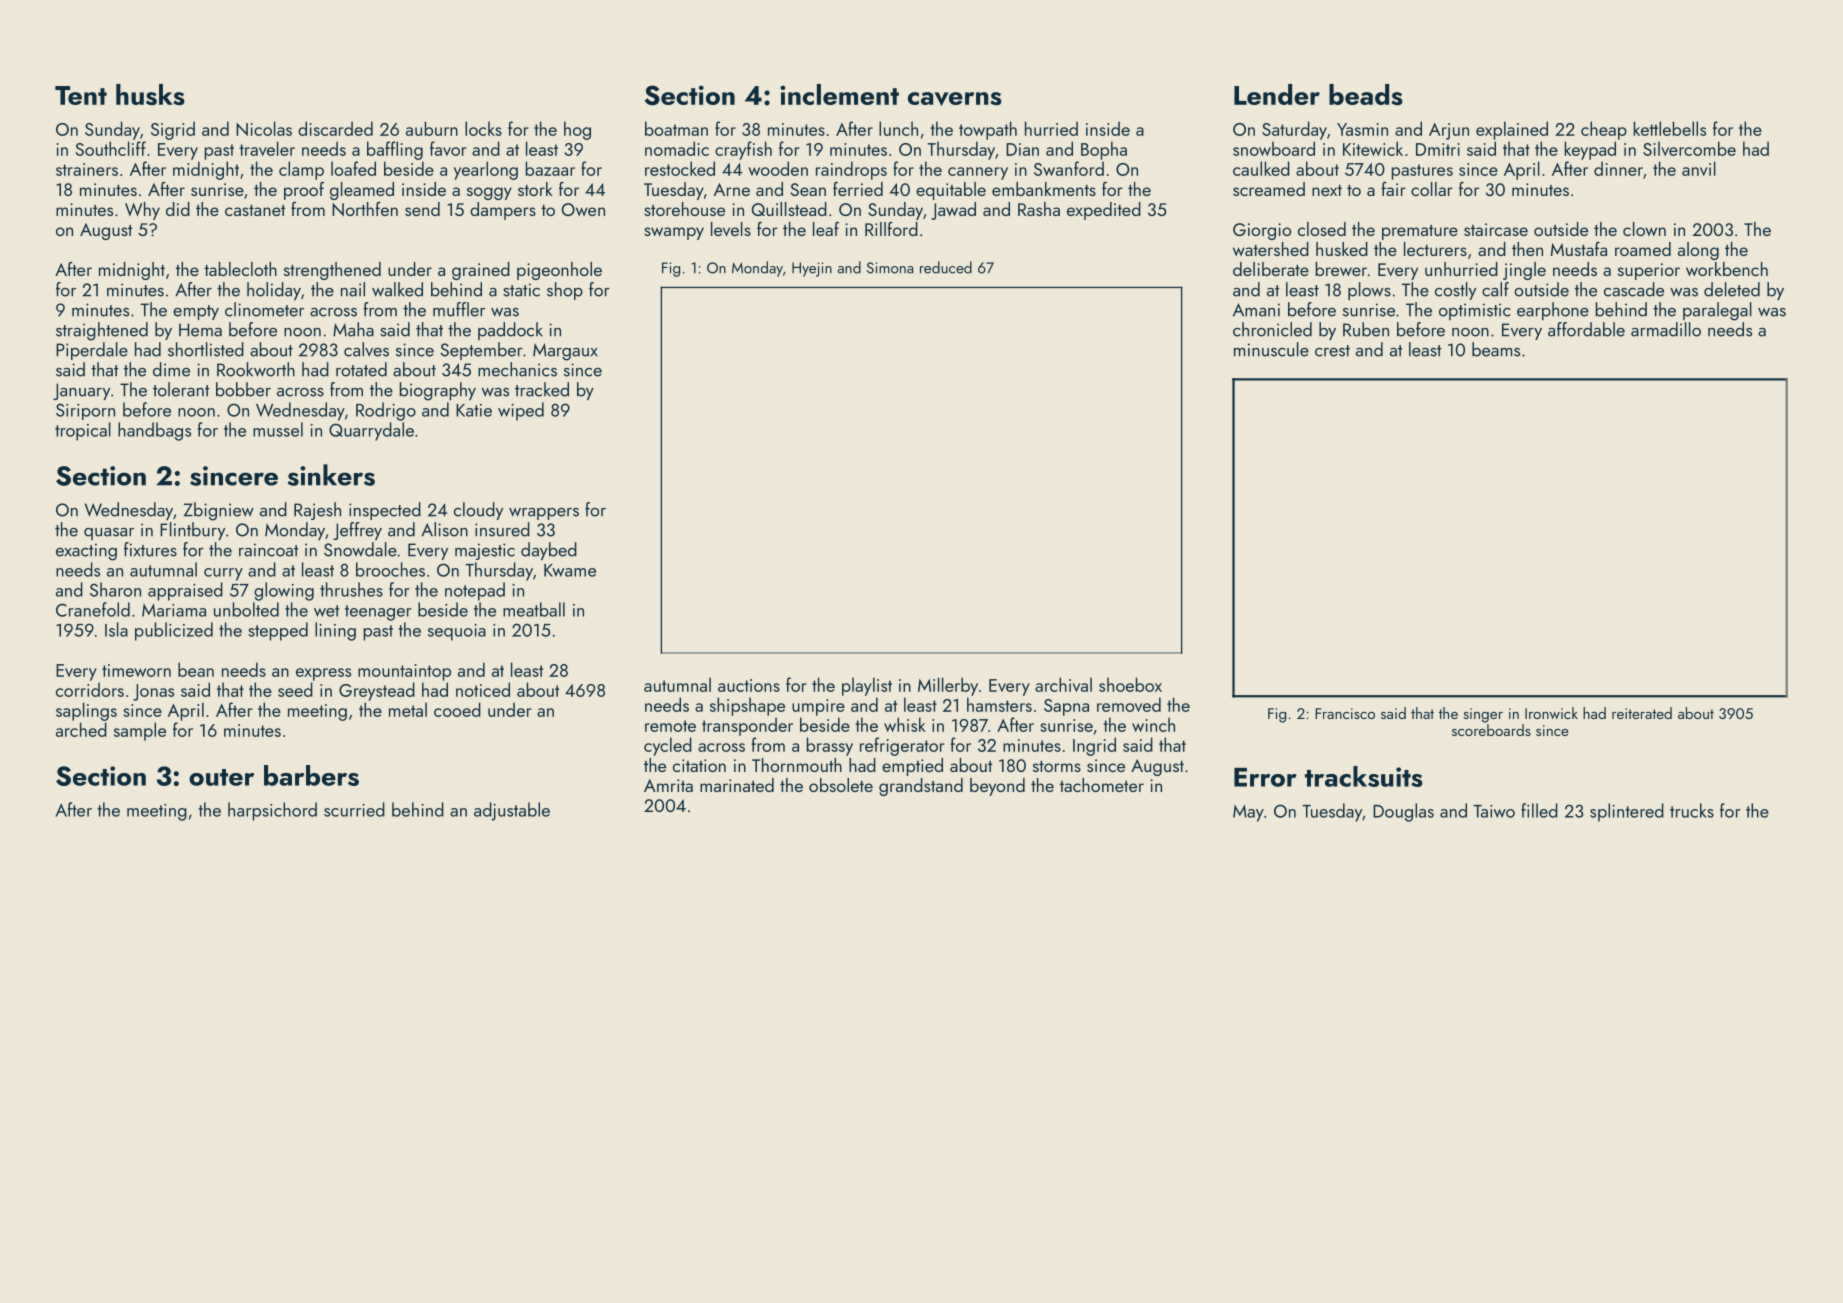  Describe the element at coordinates (81, 391) in the screenshot. I see `January` at that location.
